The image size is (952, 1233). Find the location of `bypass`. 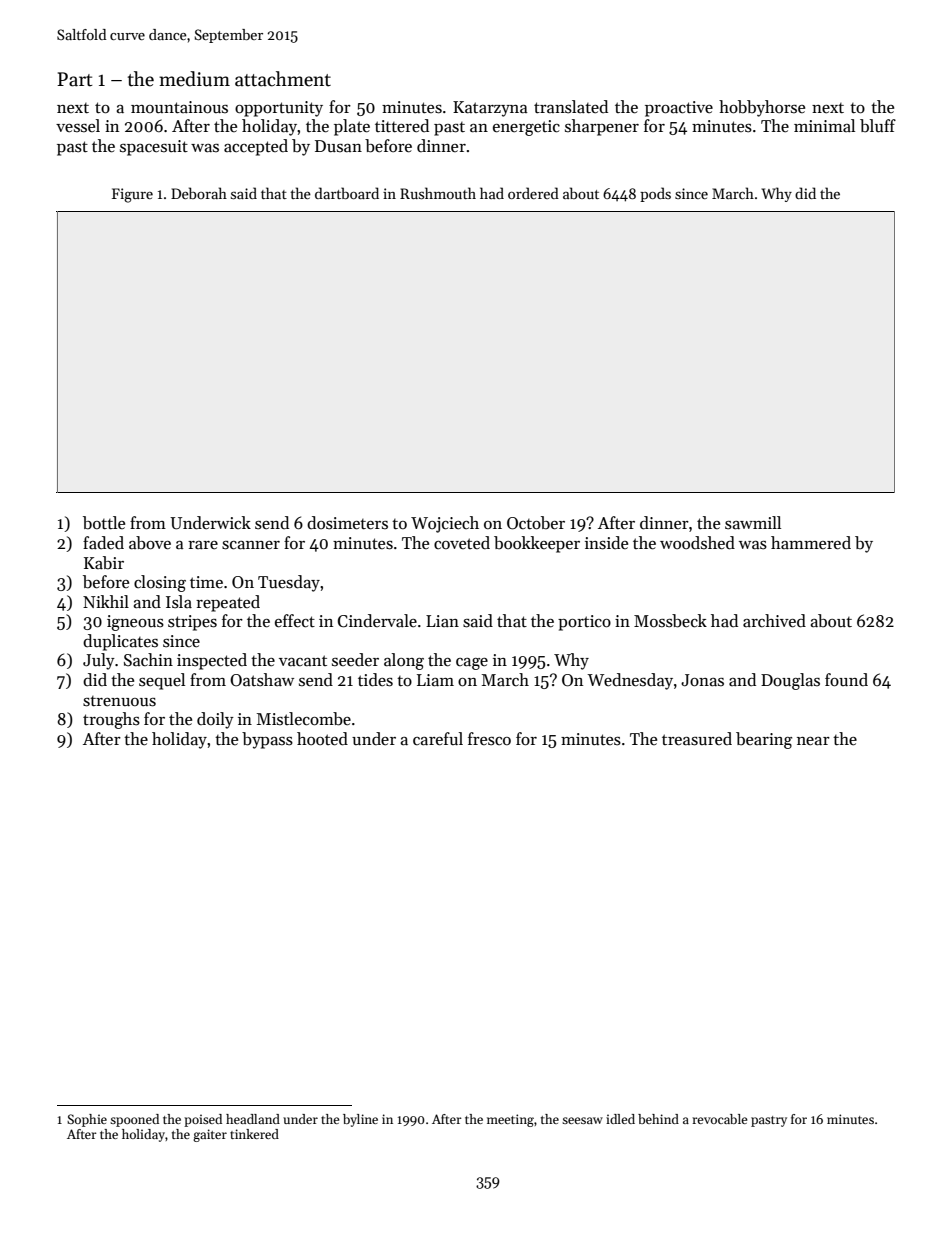

bypass is located at coordinates (267, 740).
